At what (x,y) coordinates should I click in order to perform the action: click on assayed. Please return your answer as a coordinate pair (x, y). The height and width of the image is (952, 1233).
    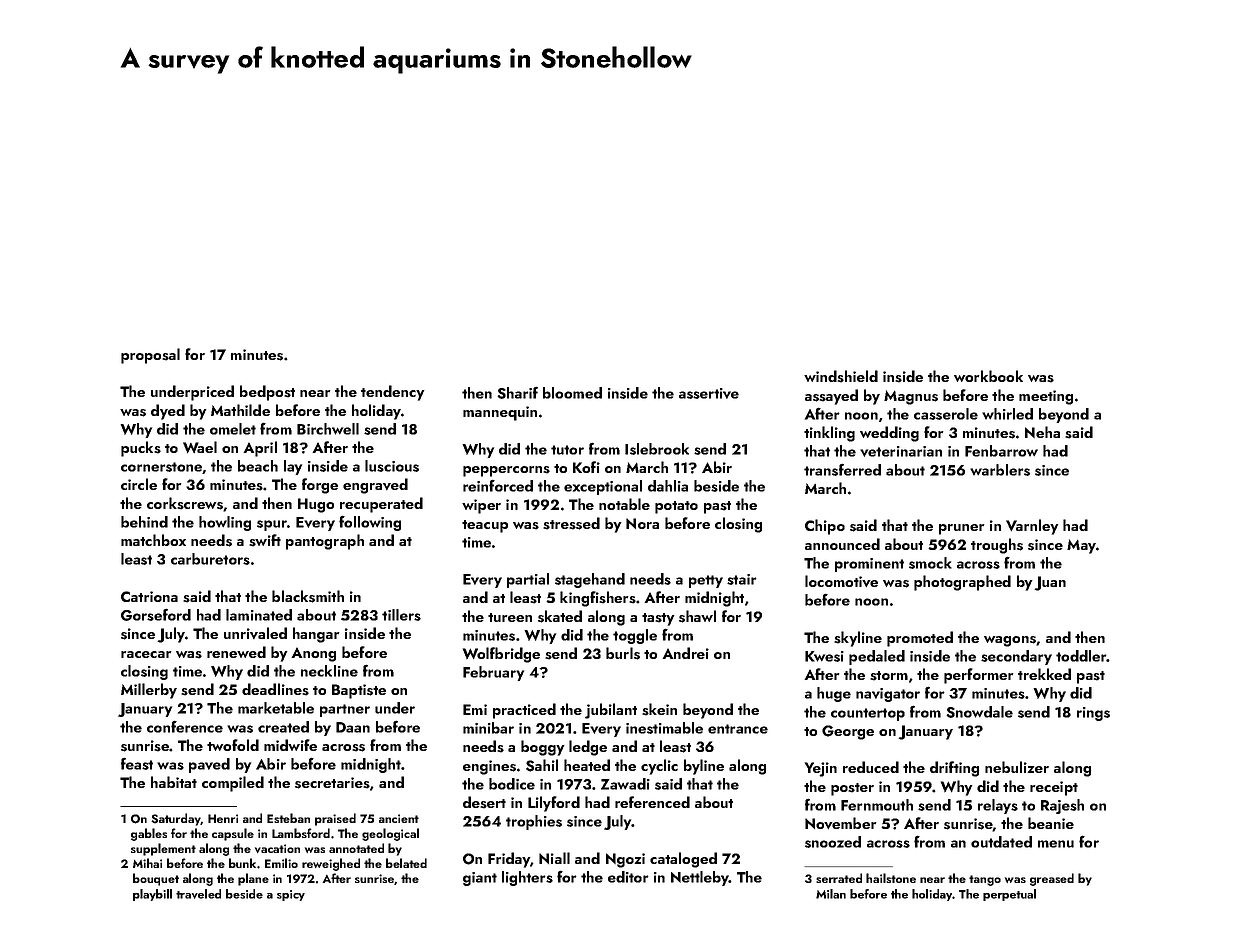
    Looking at the image, I should click on (831, 397).
